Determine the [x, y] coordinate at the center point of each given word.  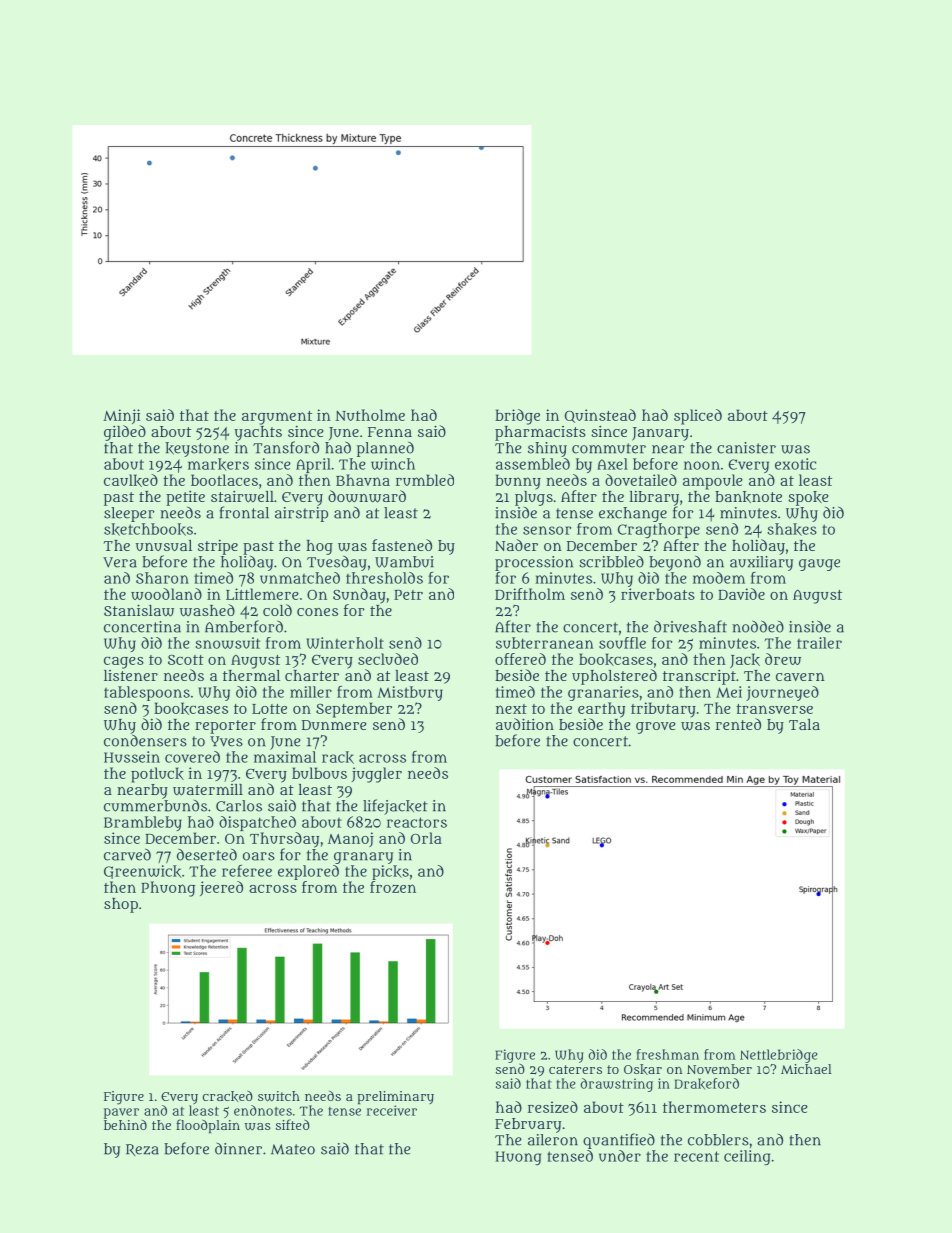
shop [121, 905]
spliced [698, 417]
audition [525, 724]
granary [363, 858]
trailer [819, 643]
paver [121, 1113]
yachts [258, 433]
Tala [804, 724]
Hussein [132, 757]
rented [738, 724]
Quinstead [600, 416]
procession [534, 563]
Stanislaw [139, 610]
